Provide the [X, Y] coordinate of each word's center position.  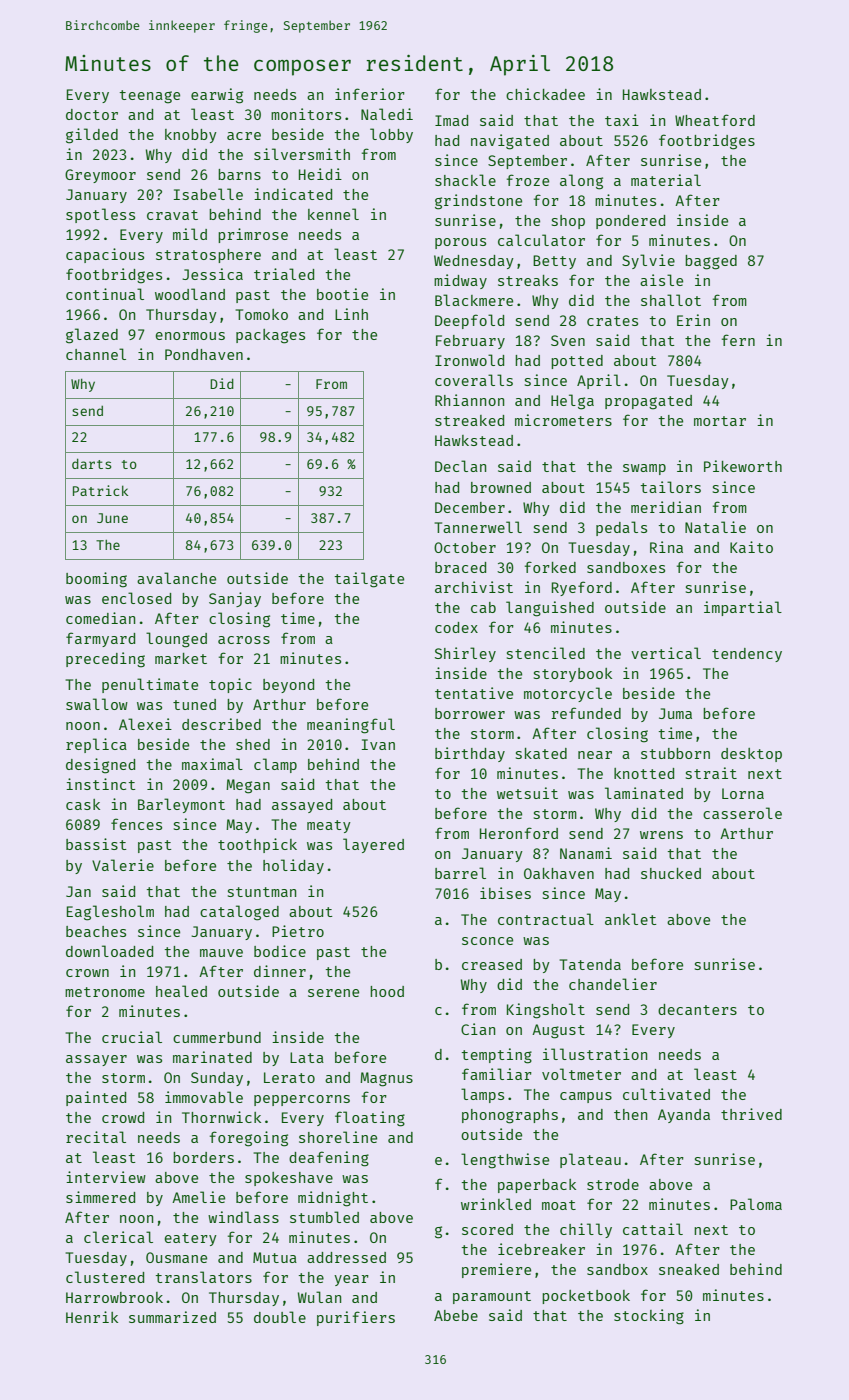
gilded [92, 136]
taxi [622, 120]
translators [204, 1277]
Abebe [456, 1315]
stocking [649, 1317]
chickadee [545, 94]
